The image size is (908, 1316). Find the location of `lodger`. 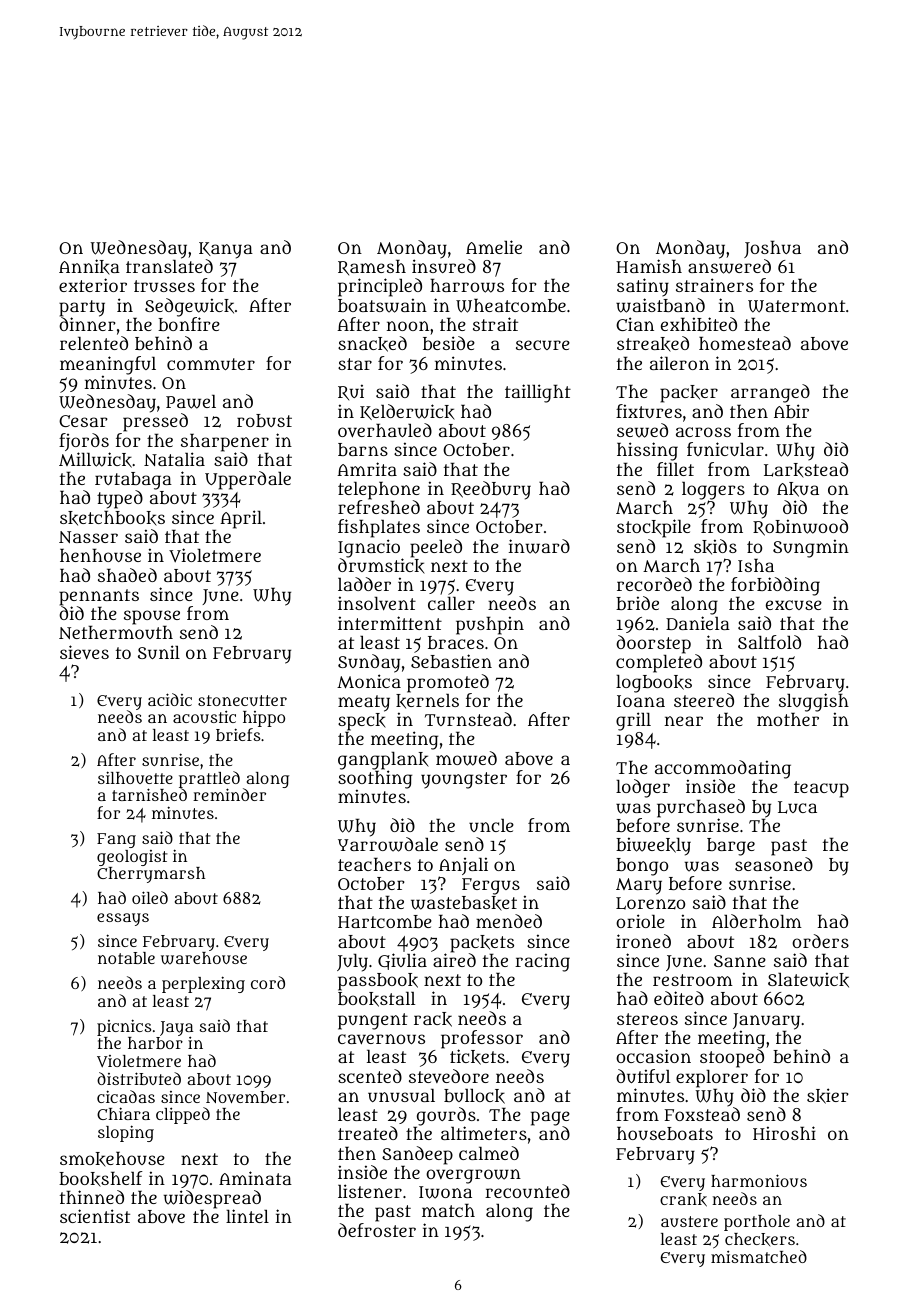

lodger is located at coordinates (643, 788).
